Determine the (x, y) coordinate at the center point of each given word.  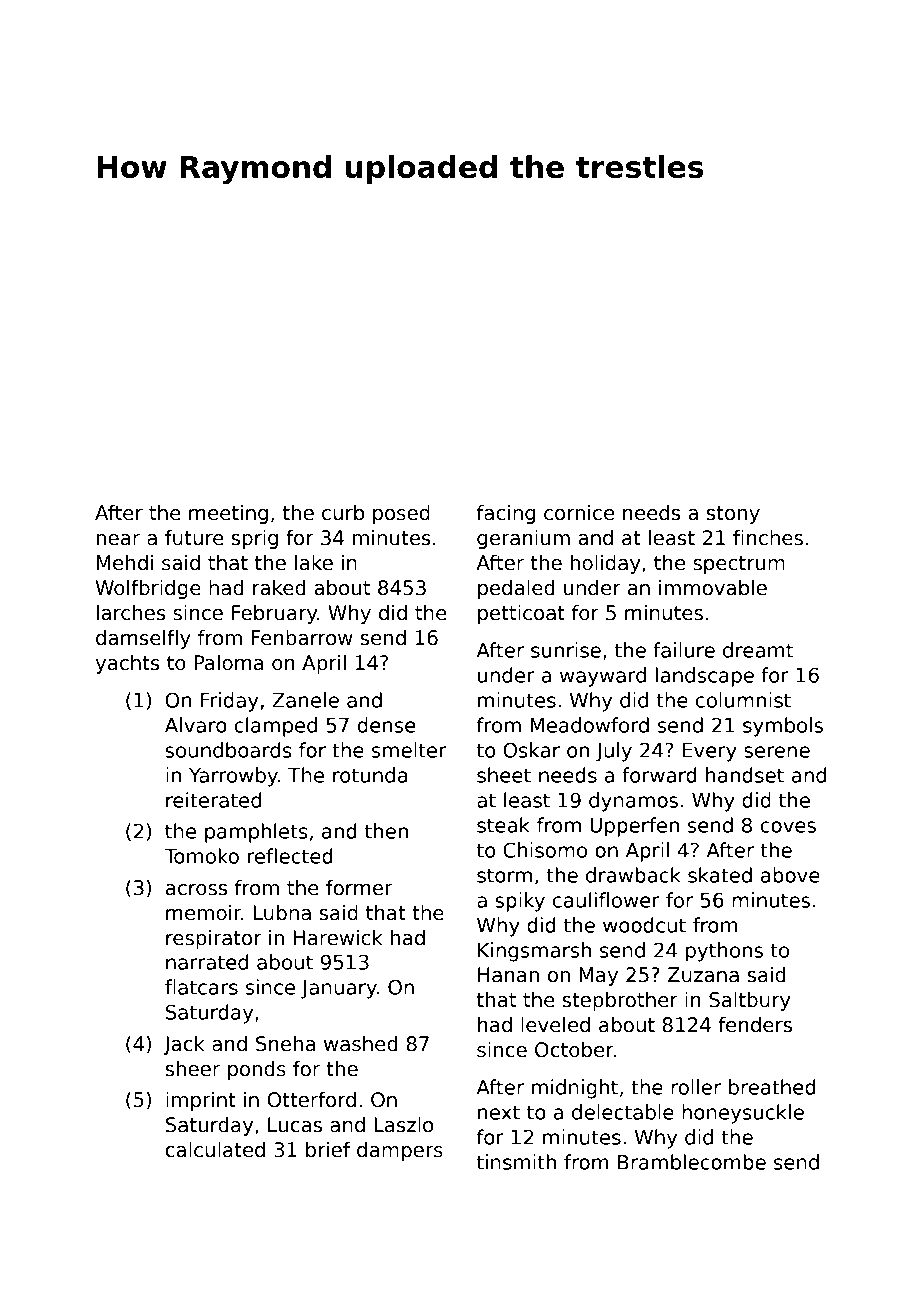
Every (710, 752)
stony (733, 515)
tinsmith (516, 1162)
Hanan (508, 975)
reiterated (213, 800)
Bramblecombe (692, 1162)
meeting (228, 514)
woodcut (644, 925)
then (386, 831)
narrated (207, 962)
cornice (579, 513)
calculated (215, 1150)
